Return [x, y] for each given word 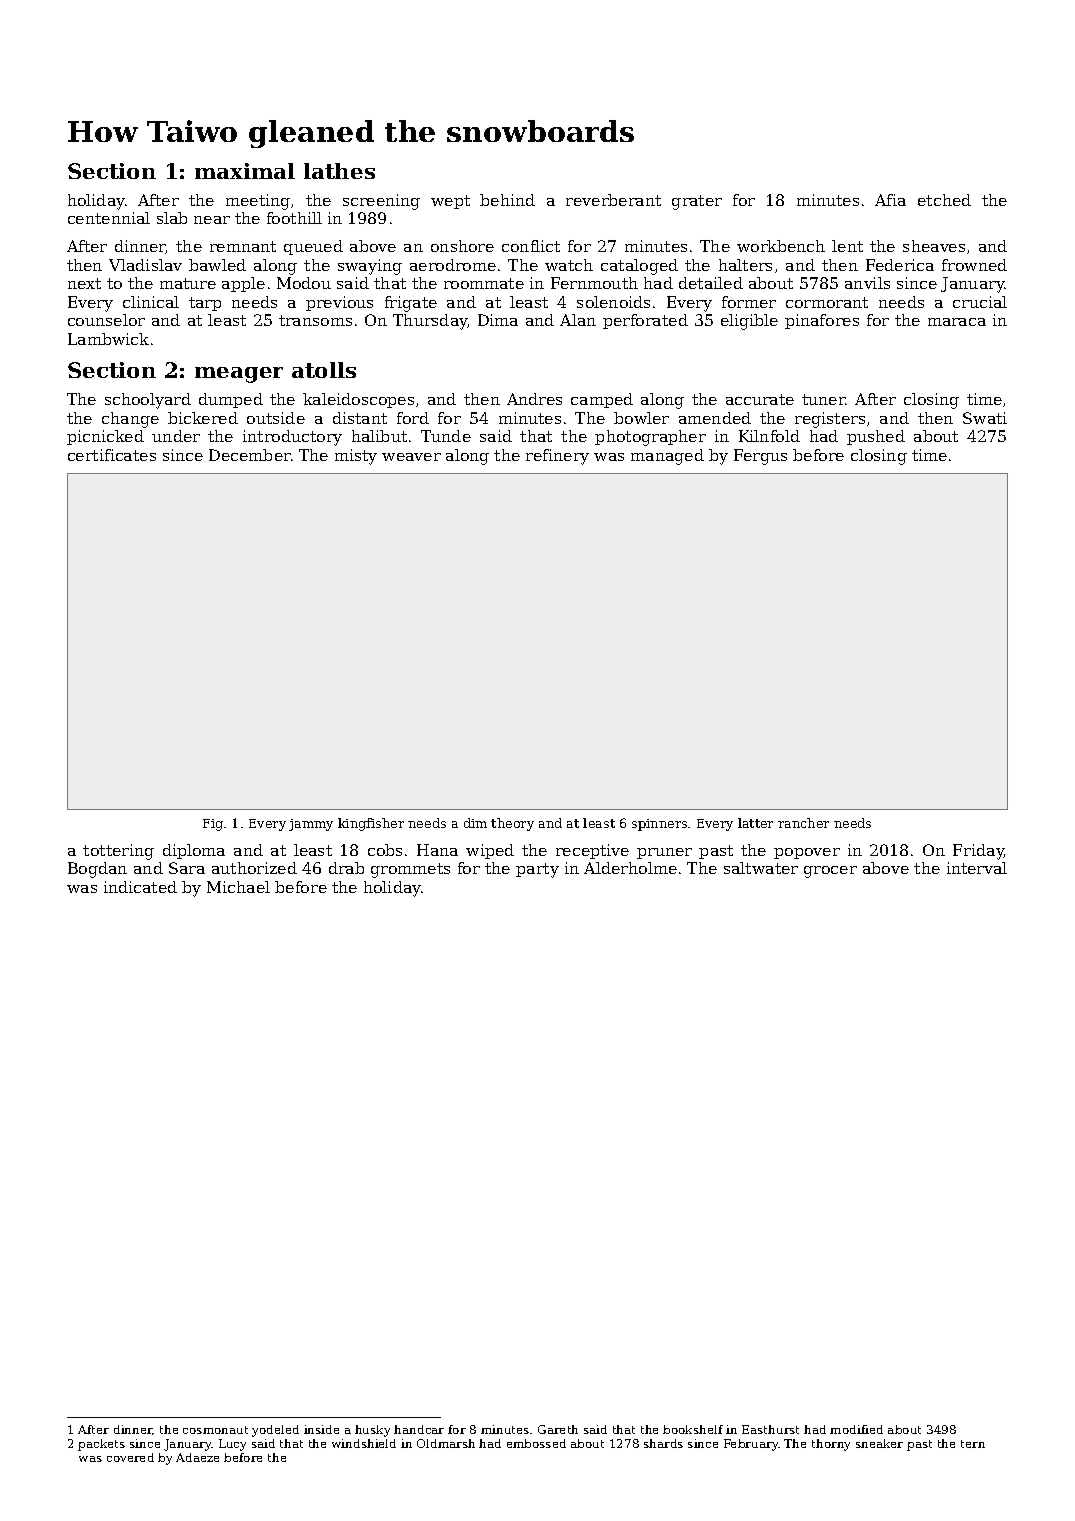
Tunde [446, 436]
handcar [419, 1429]
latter [755, 823]
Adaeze [197, 1457]
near [212, 220]
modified [856, 1429]
